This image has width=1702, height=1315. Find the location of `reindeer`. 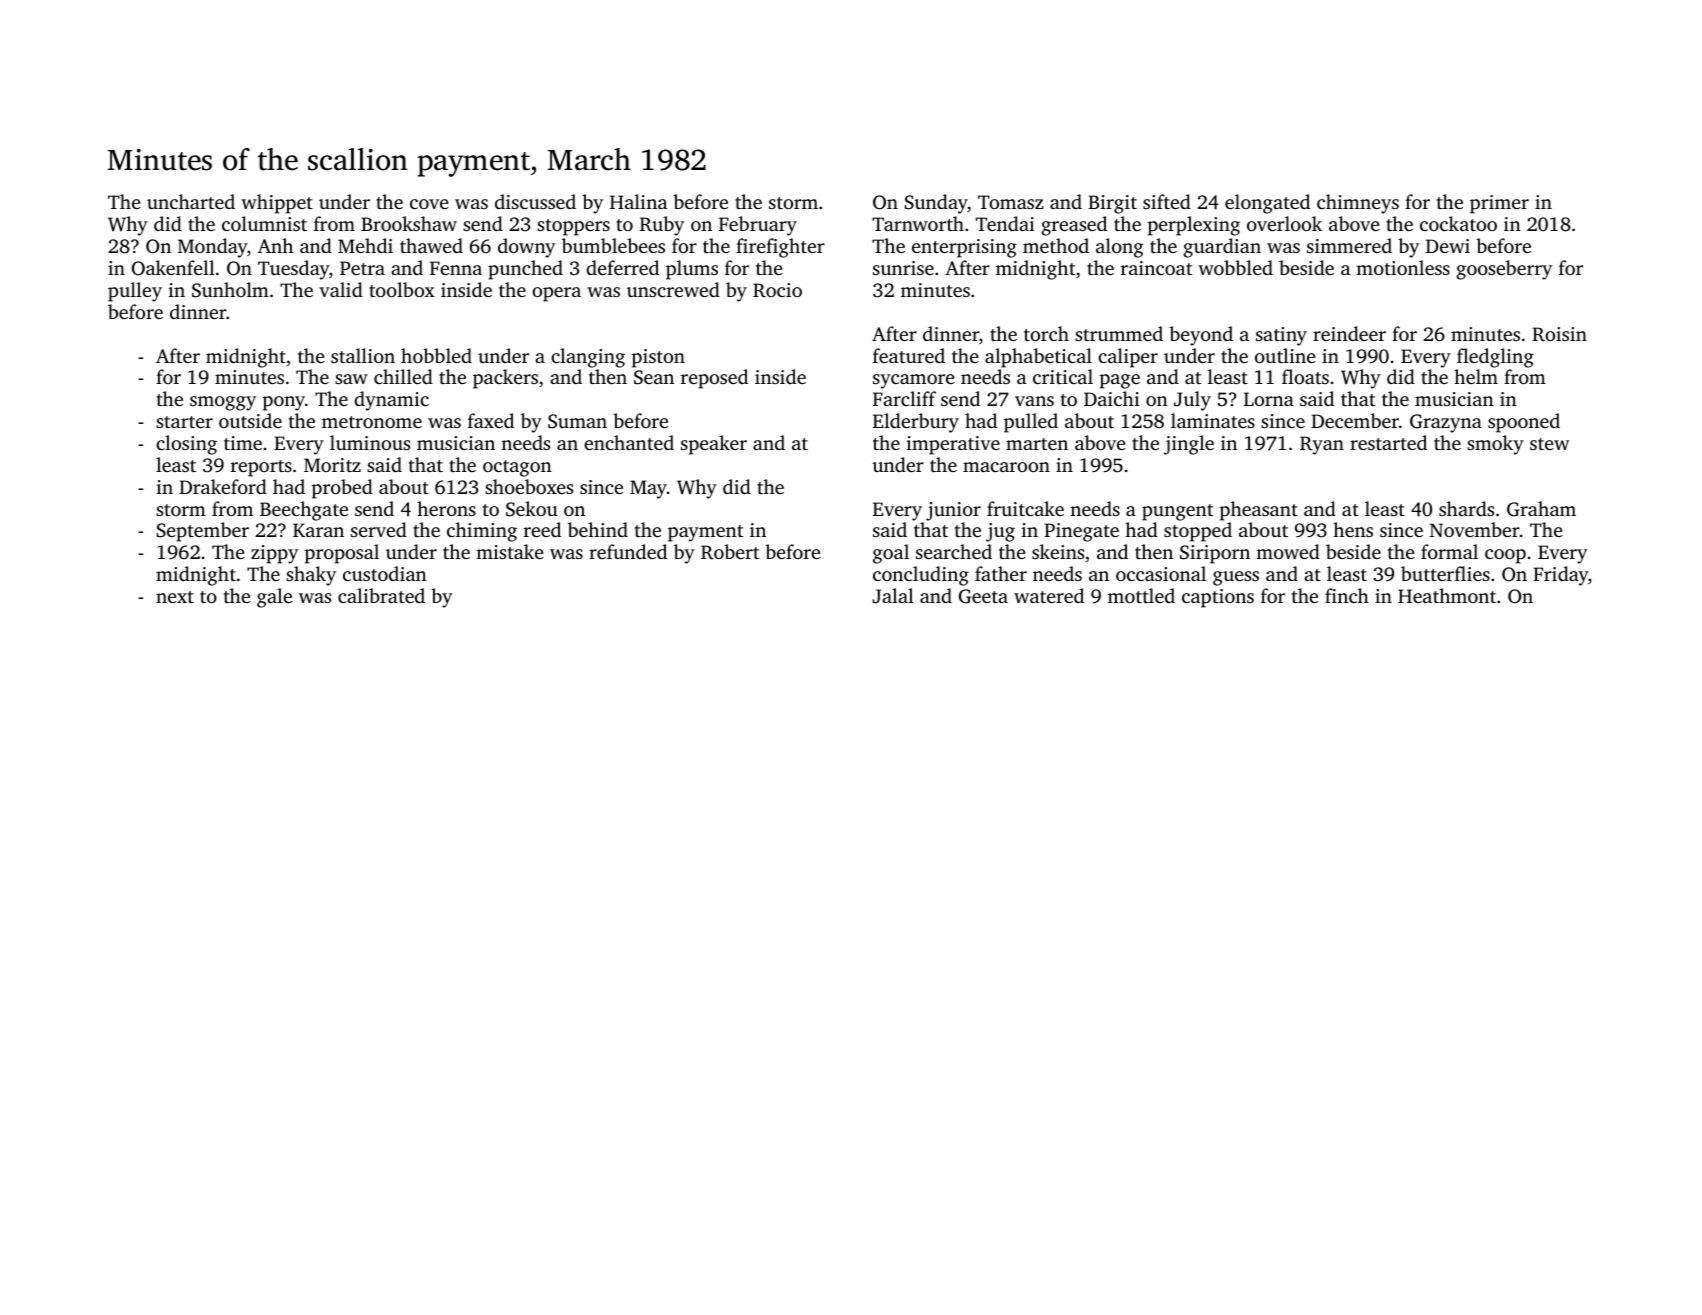

reindeer is located at coordinates (1349, 333).
